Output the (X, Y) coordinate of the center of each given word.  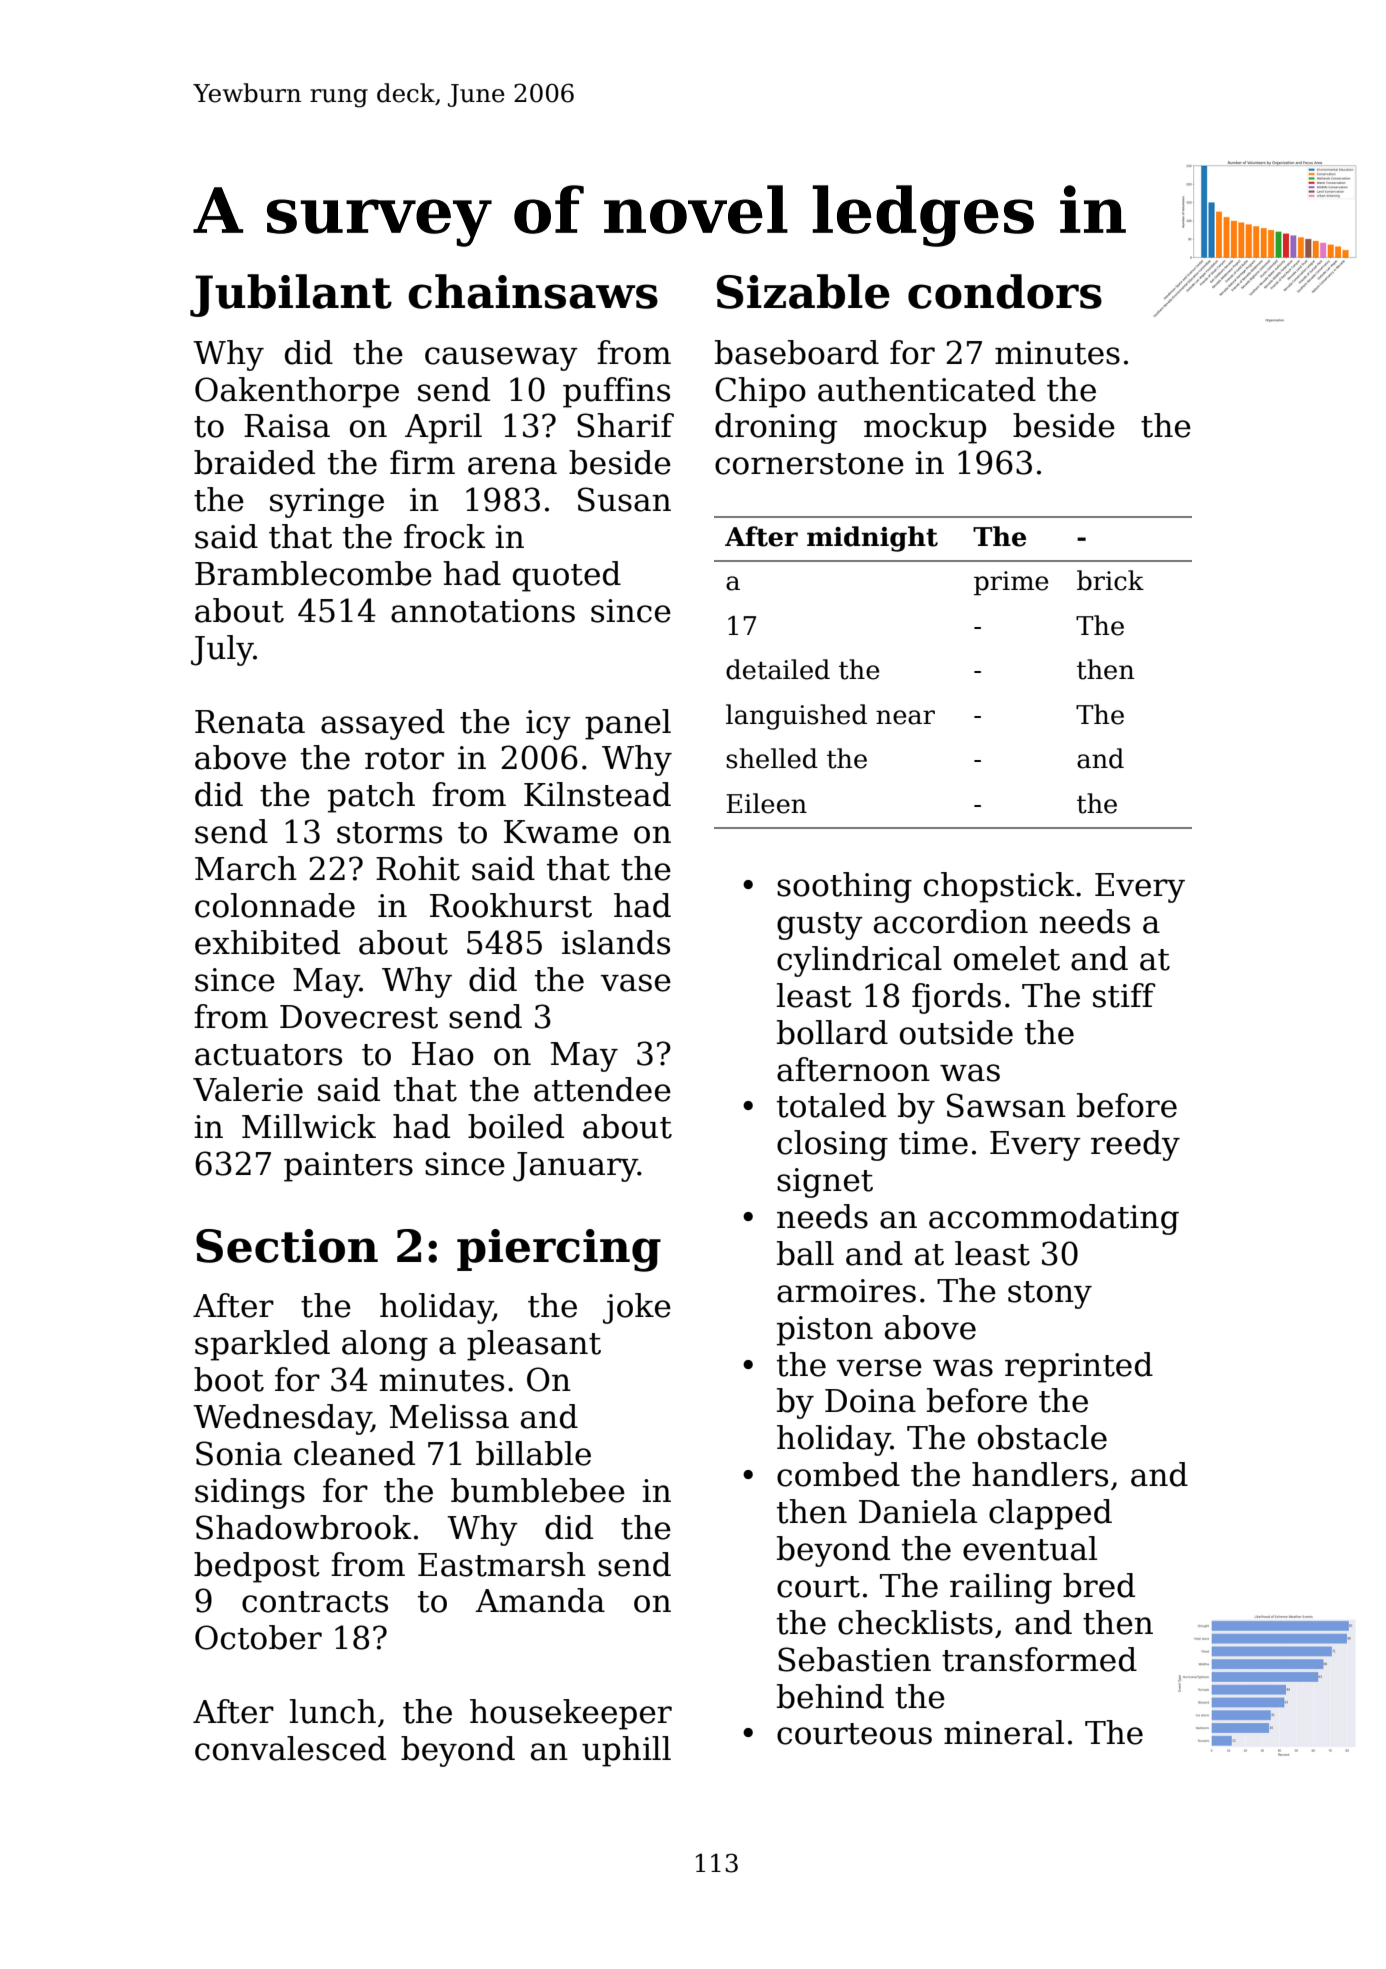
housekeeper (571, 1714)
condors (1005, 291)
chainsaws (533, 291)
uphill (626, 1751)
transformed (1039, 1659)
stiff (1124, 995)
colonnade (275, 905)
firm (422, 462)
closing (832, 1145)
